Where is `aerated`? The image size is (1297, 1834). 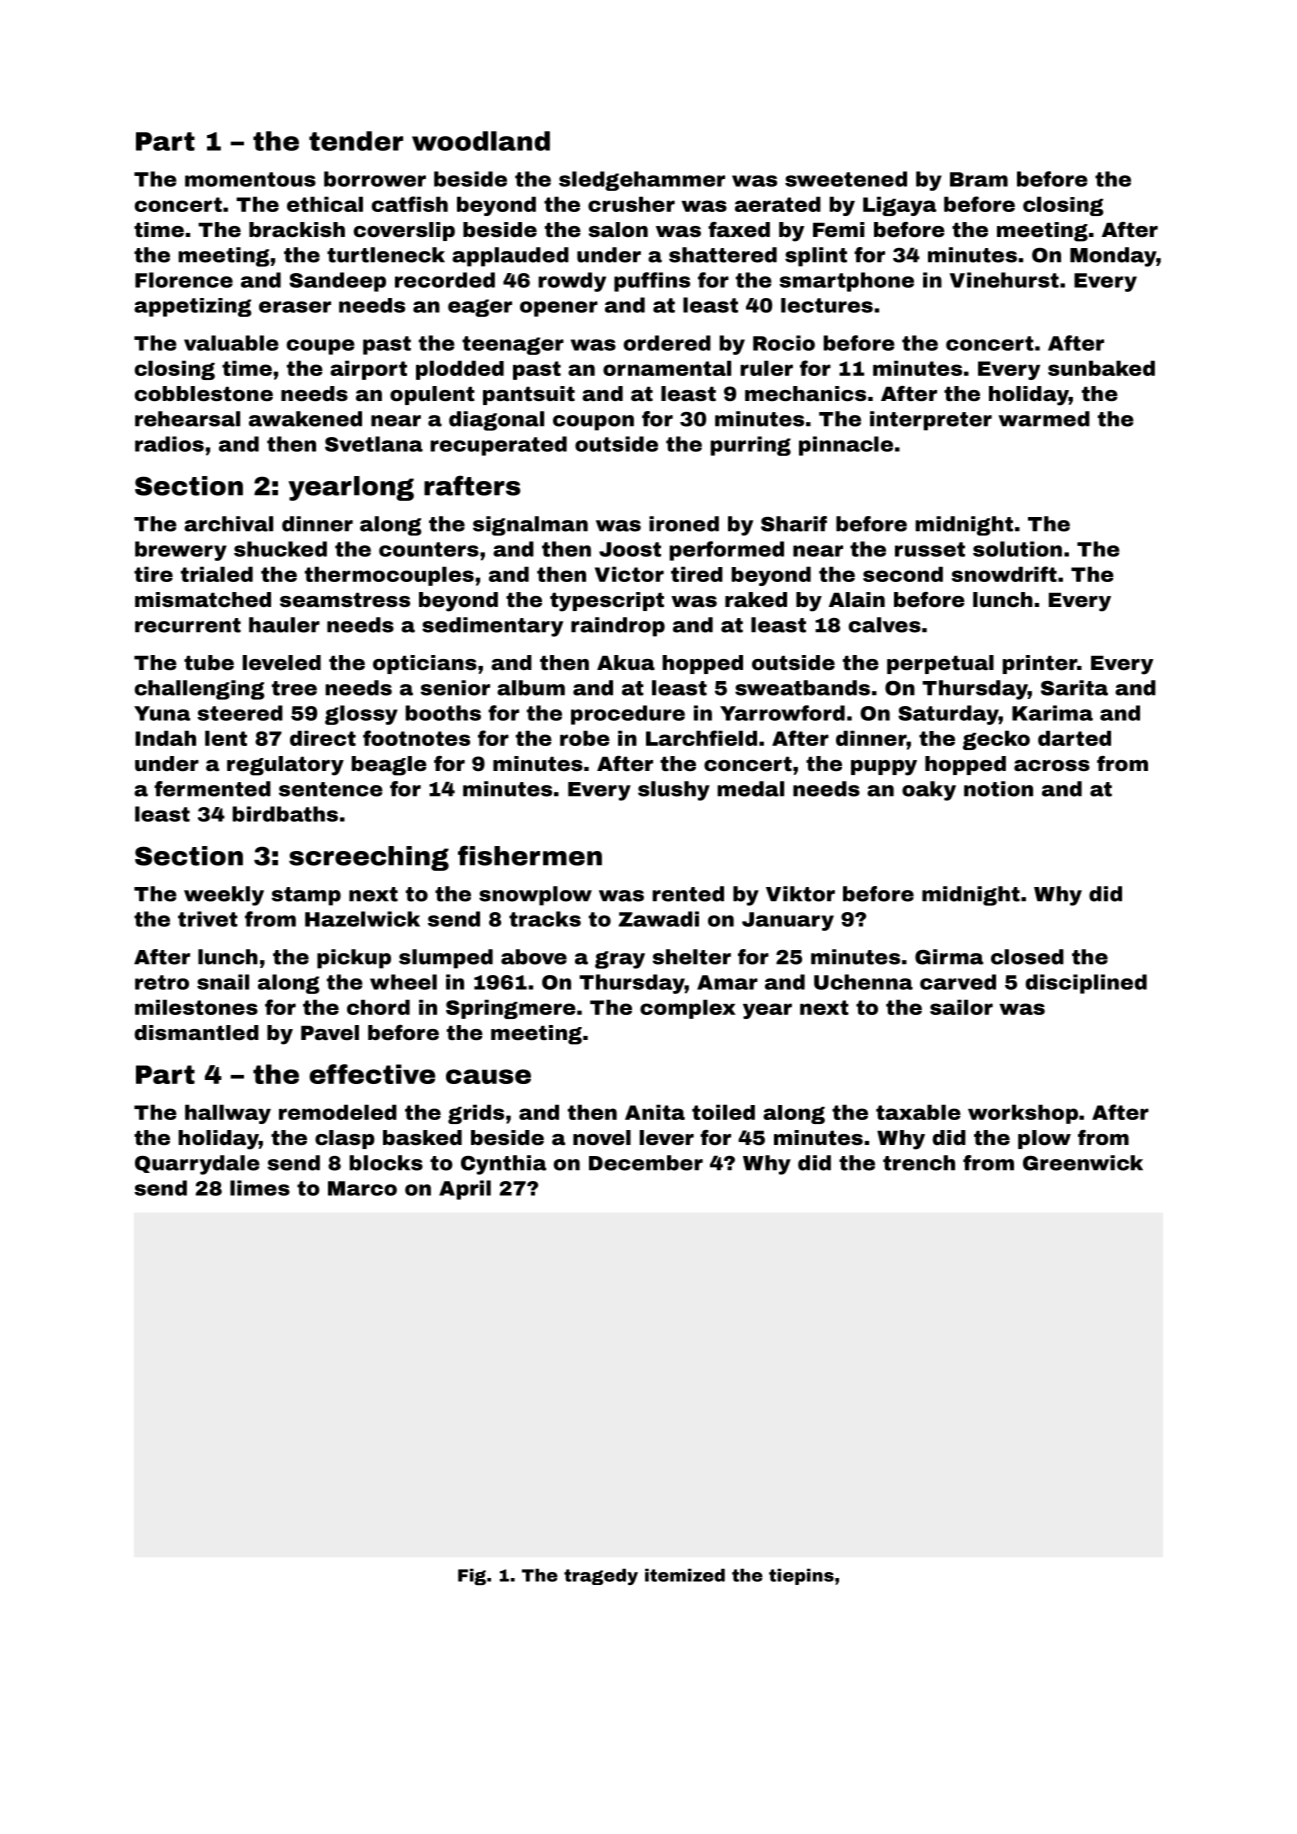 aerated is located at coordinates (778, 204).
